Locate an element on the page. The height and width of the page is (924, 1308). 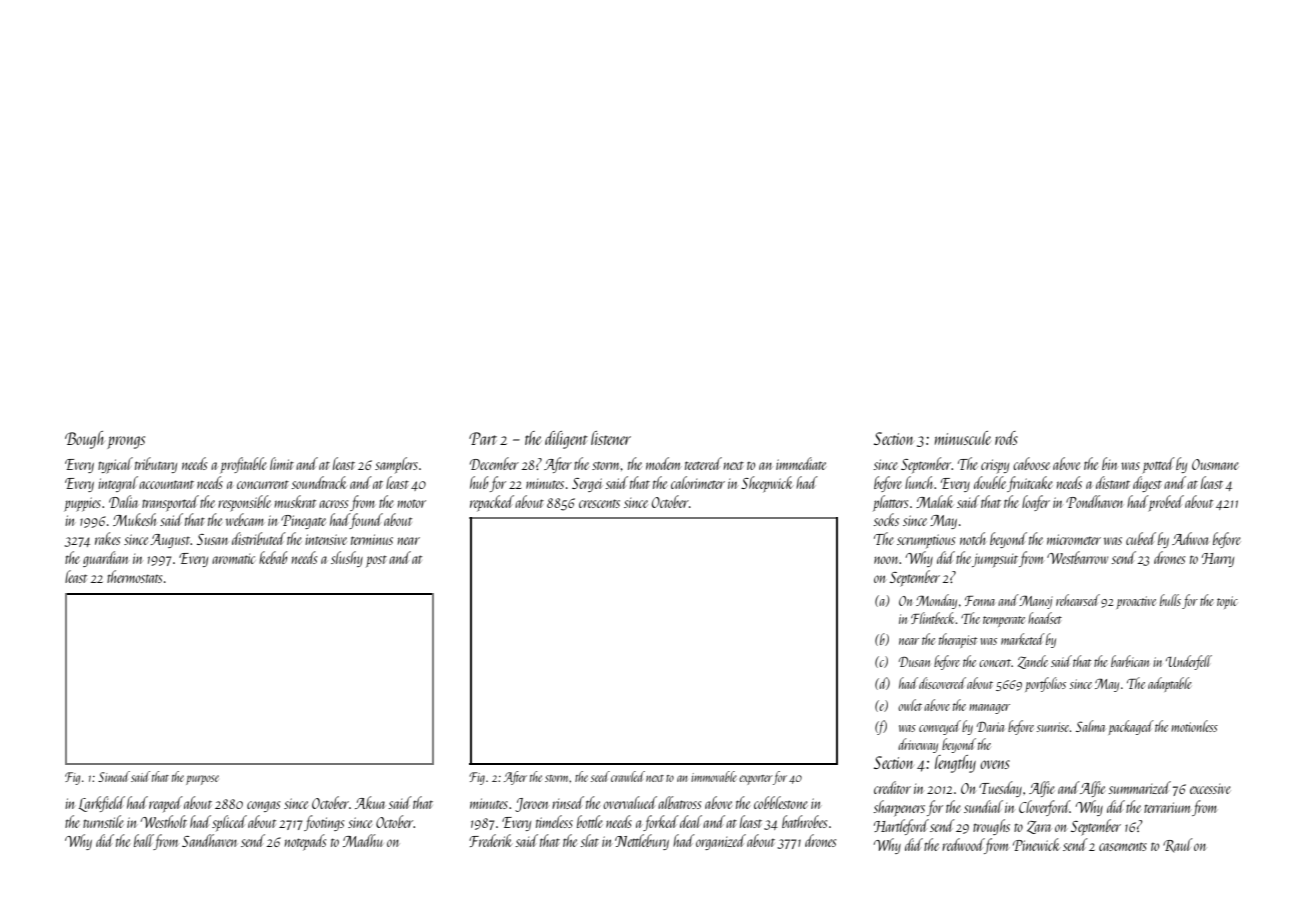
listener is located at coordinates (611, 438).
